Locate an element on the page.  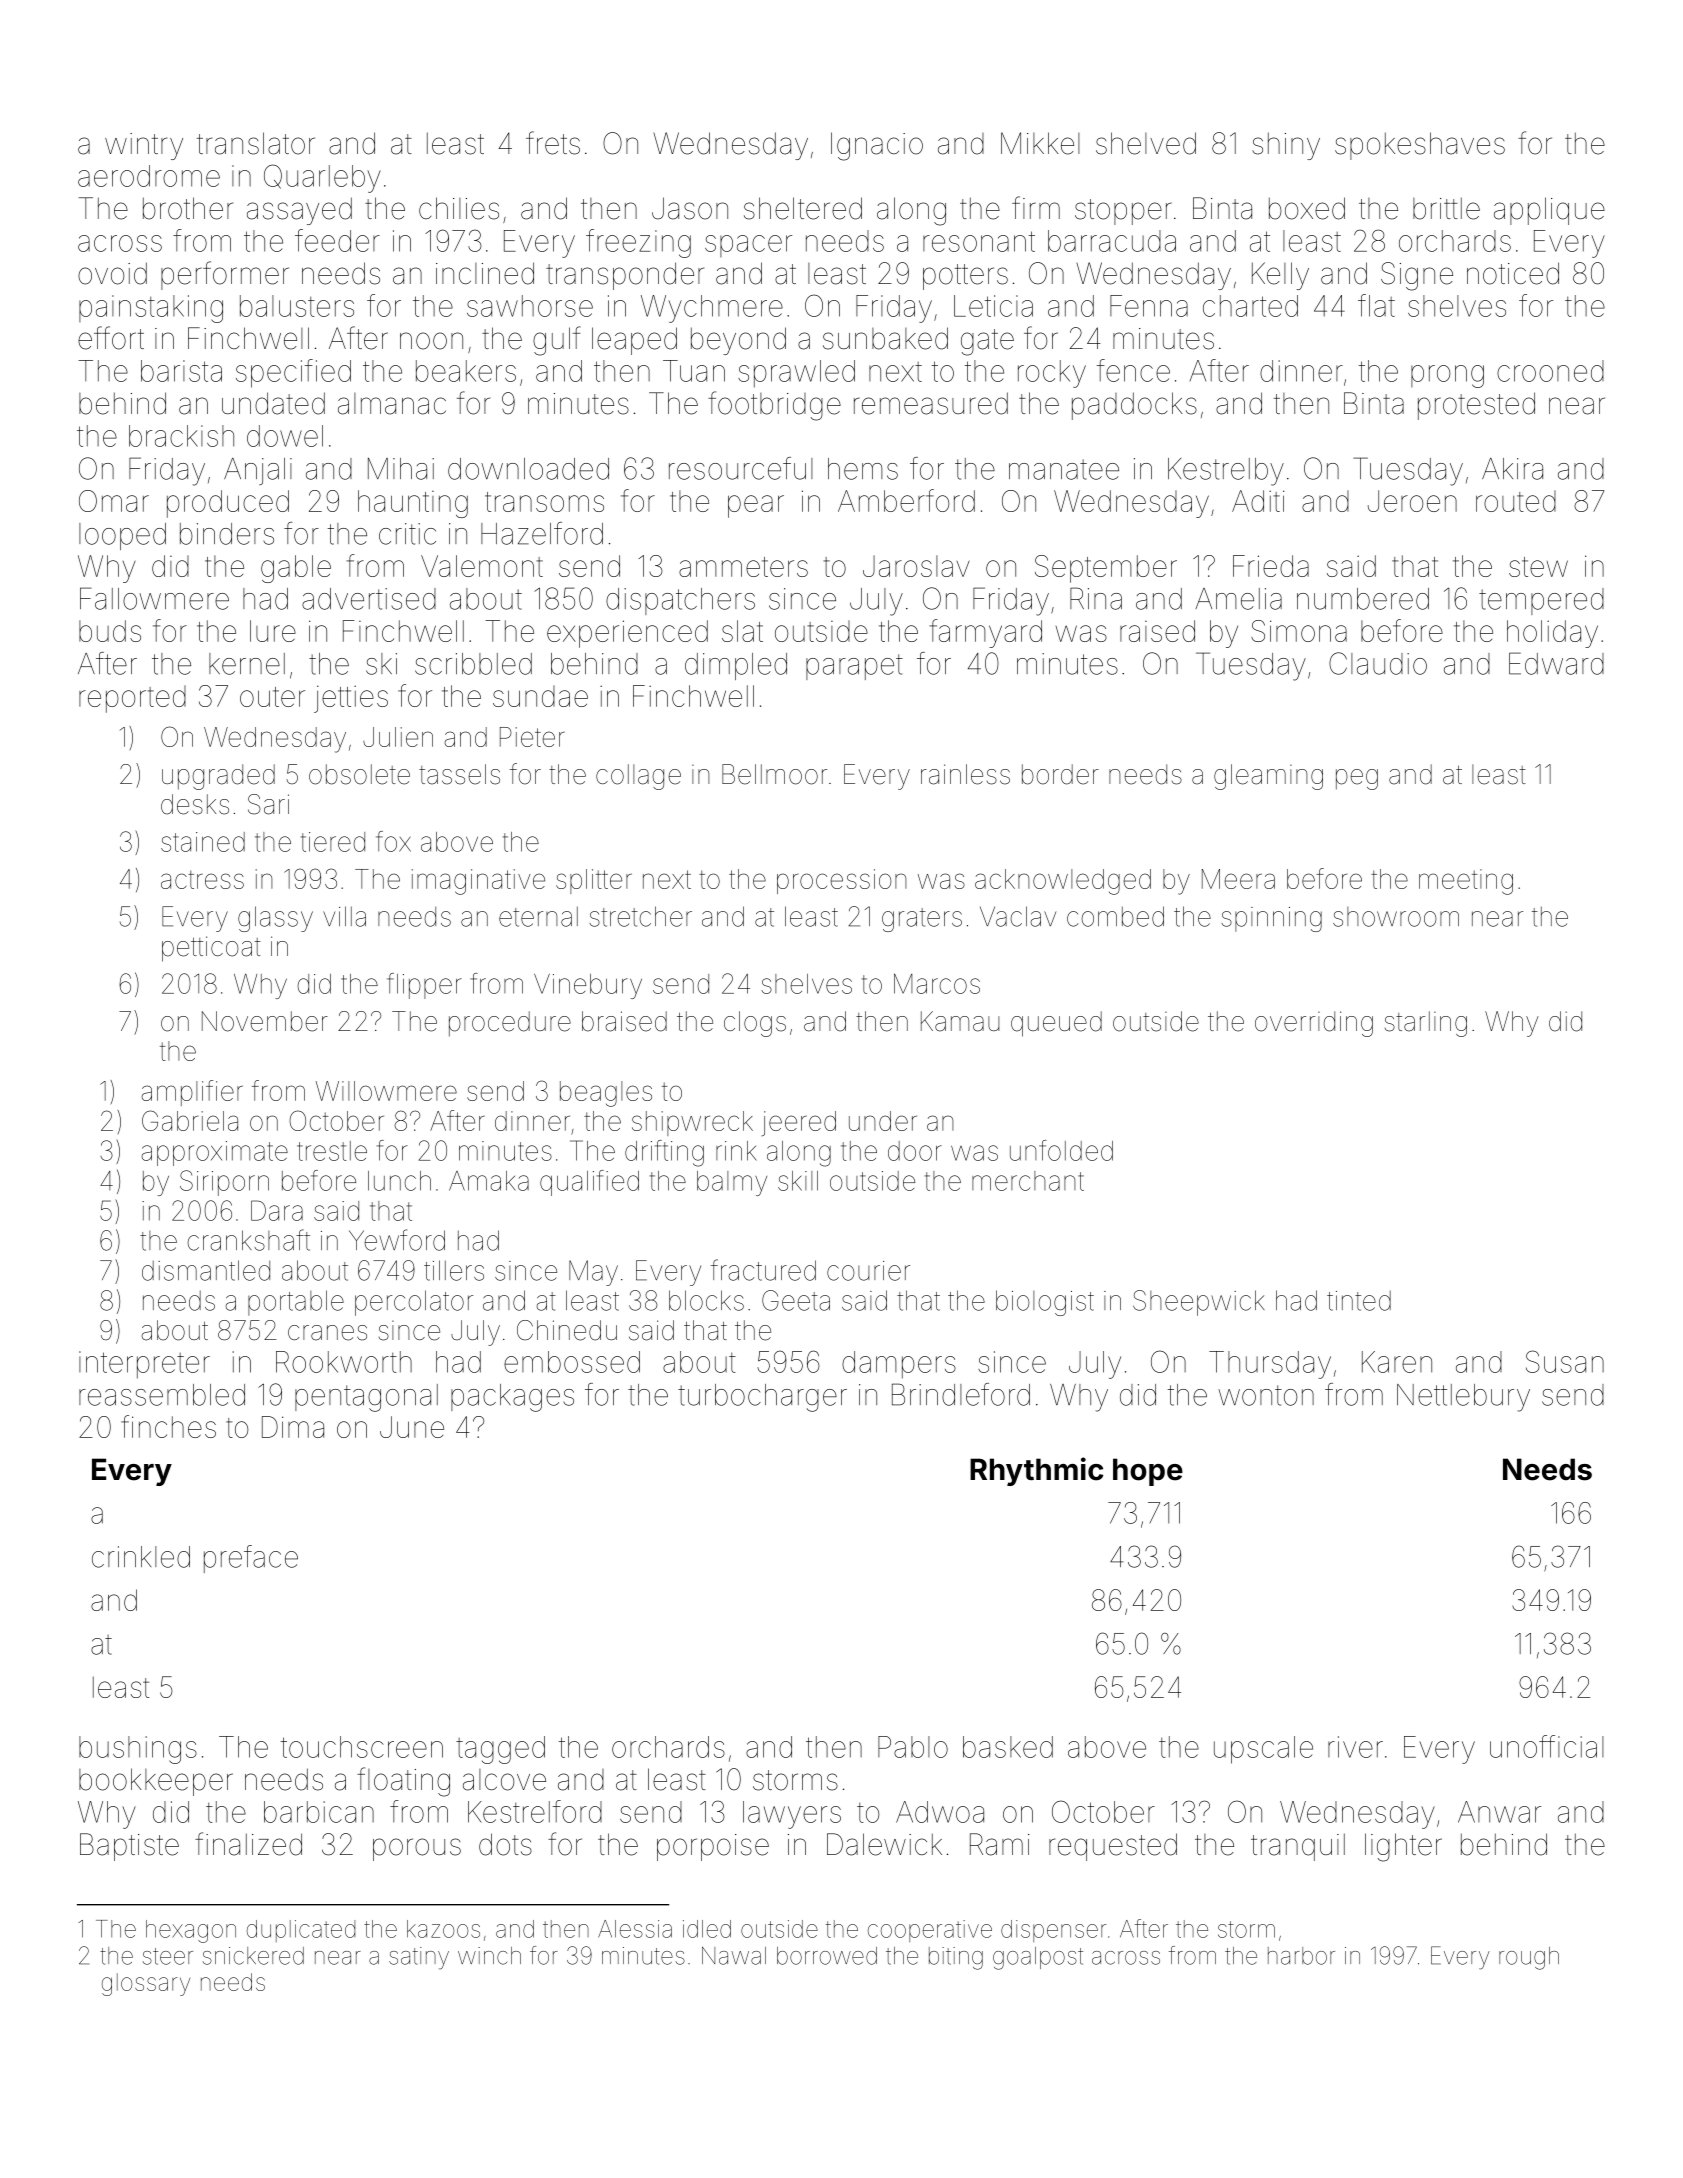
Bellmoor is located at coordinates (774, 774).
